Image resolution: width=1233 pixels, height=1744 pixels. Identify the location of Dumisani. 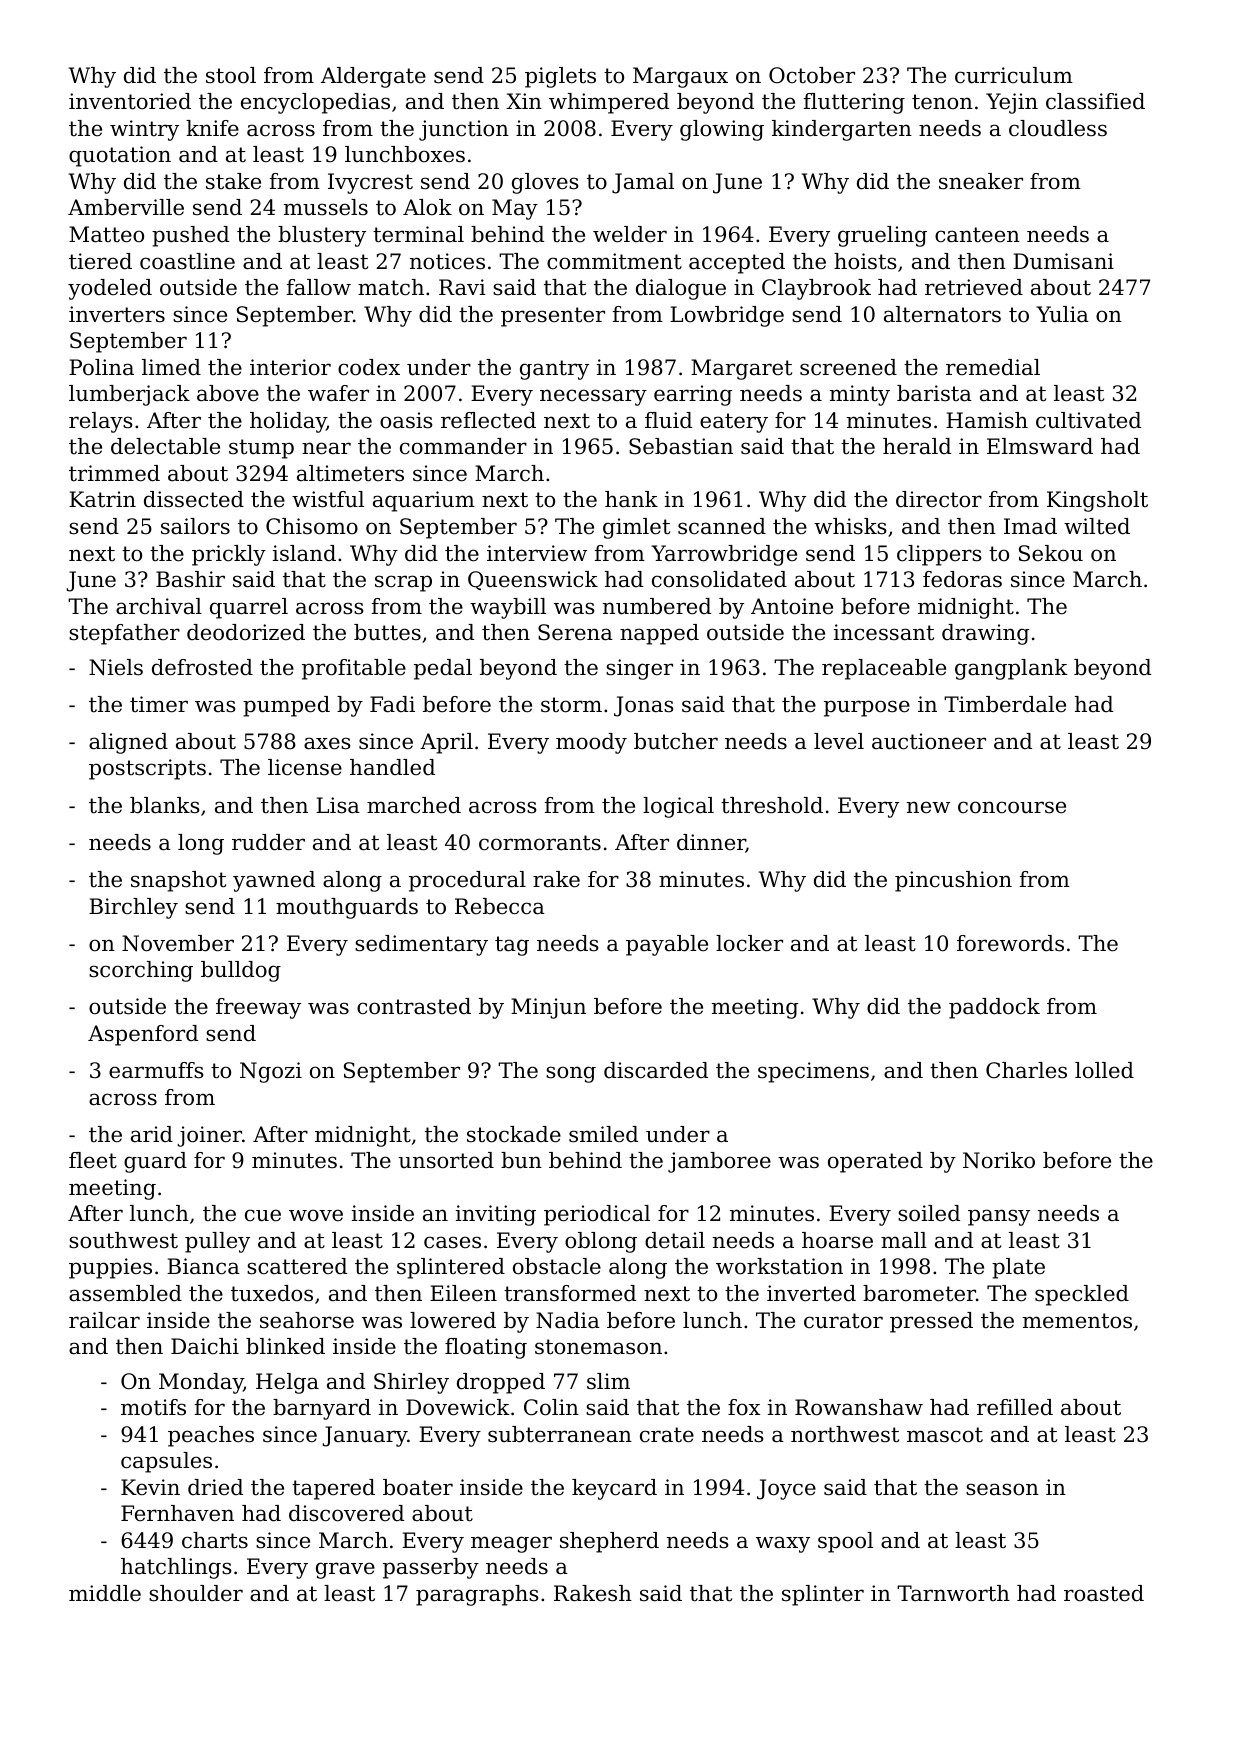
(1063, 261).
